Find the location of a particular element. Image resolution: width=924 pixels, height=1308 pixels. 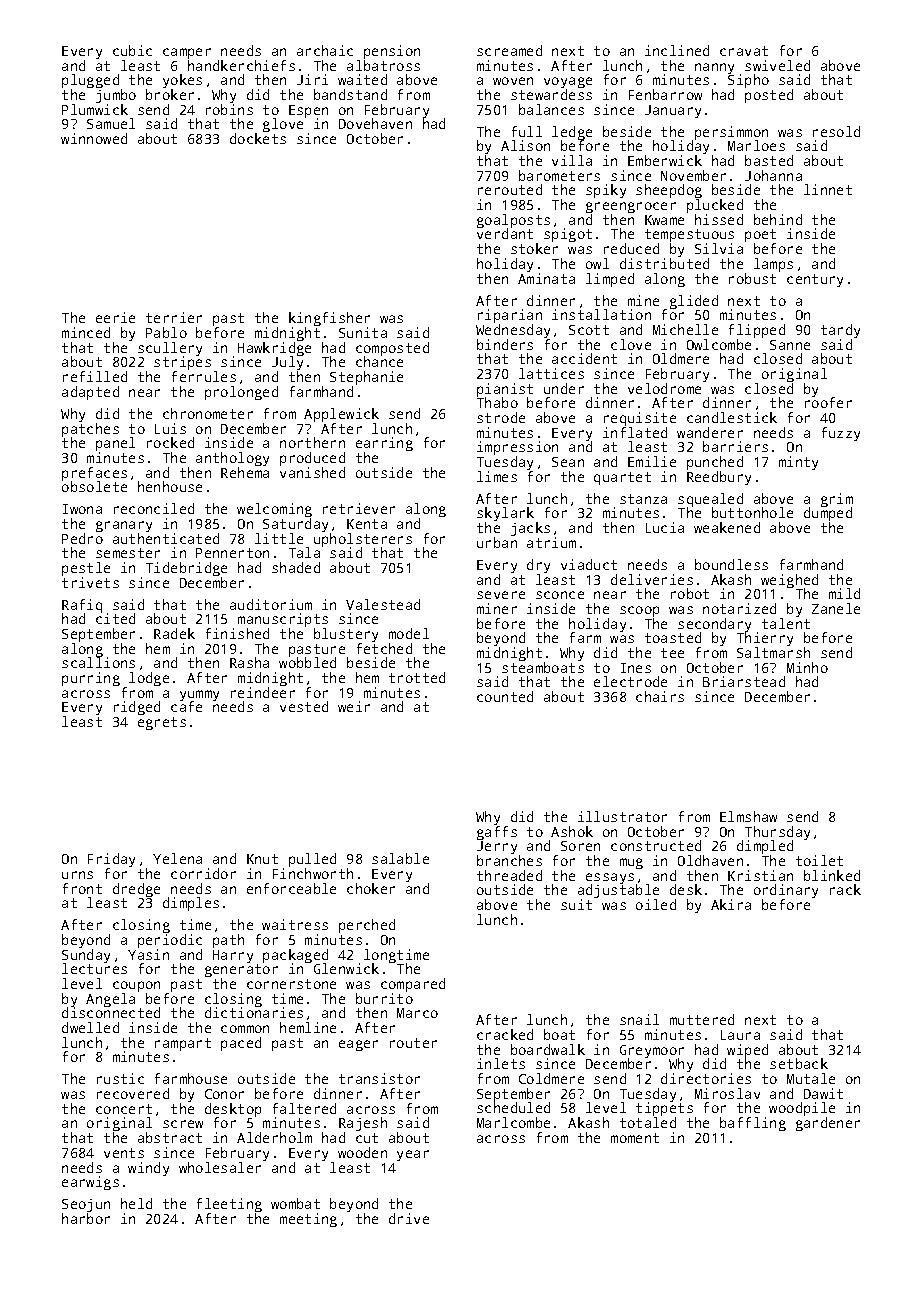

ridged is located at coordinates (137, 708).
